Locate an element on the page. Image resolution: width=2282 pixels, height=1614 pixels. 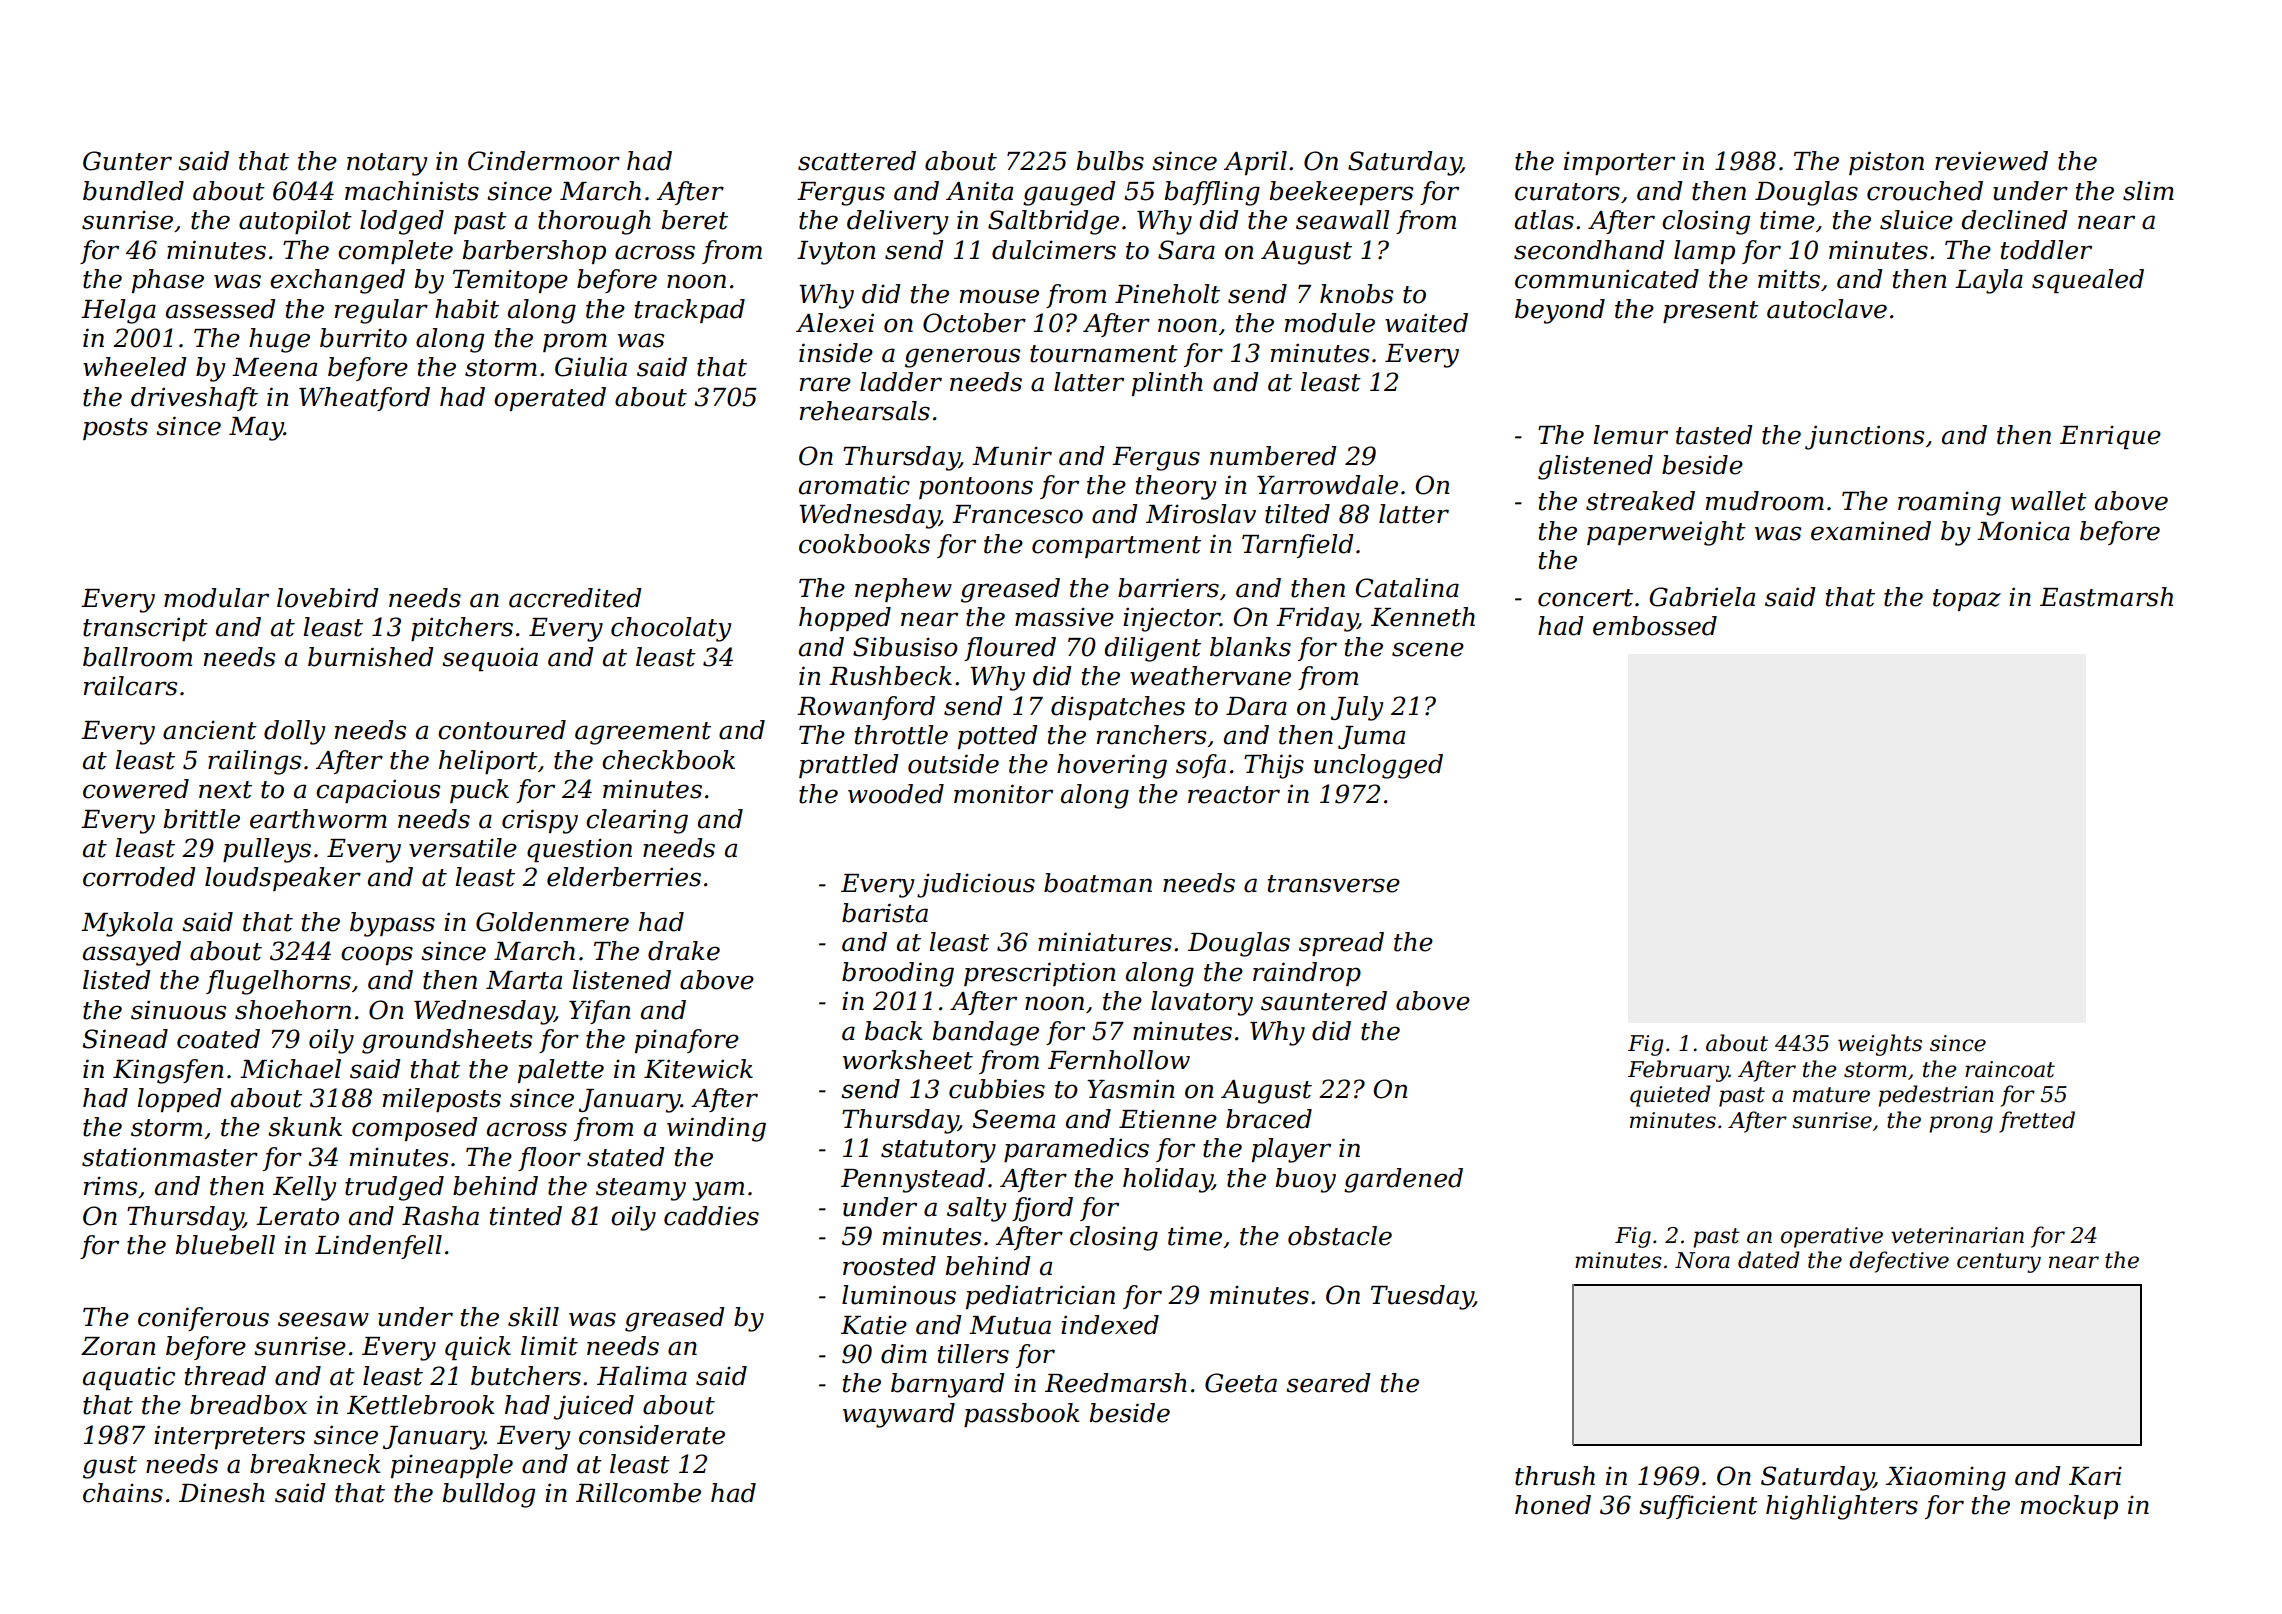
monitor is located at coordinates (1003, 794).
